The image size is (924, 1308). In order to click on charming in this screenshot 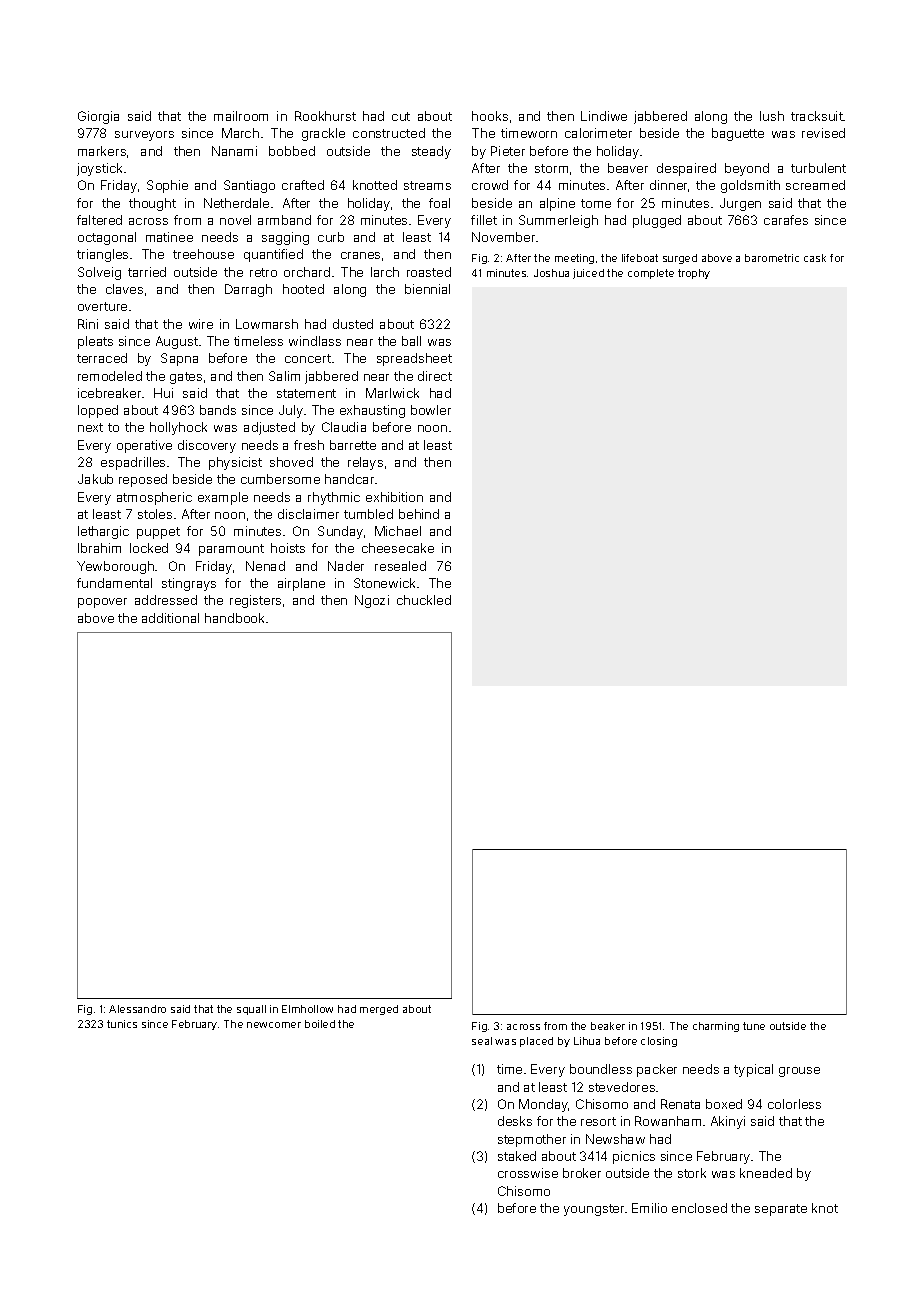, I will do `click(716, 1027)`.
